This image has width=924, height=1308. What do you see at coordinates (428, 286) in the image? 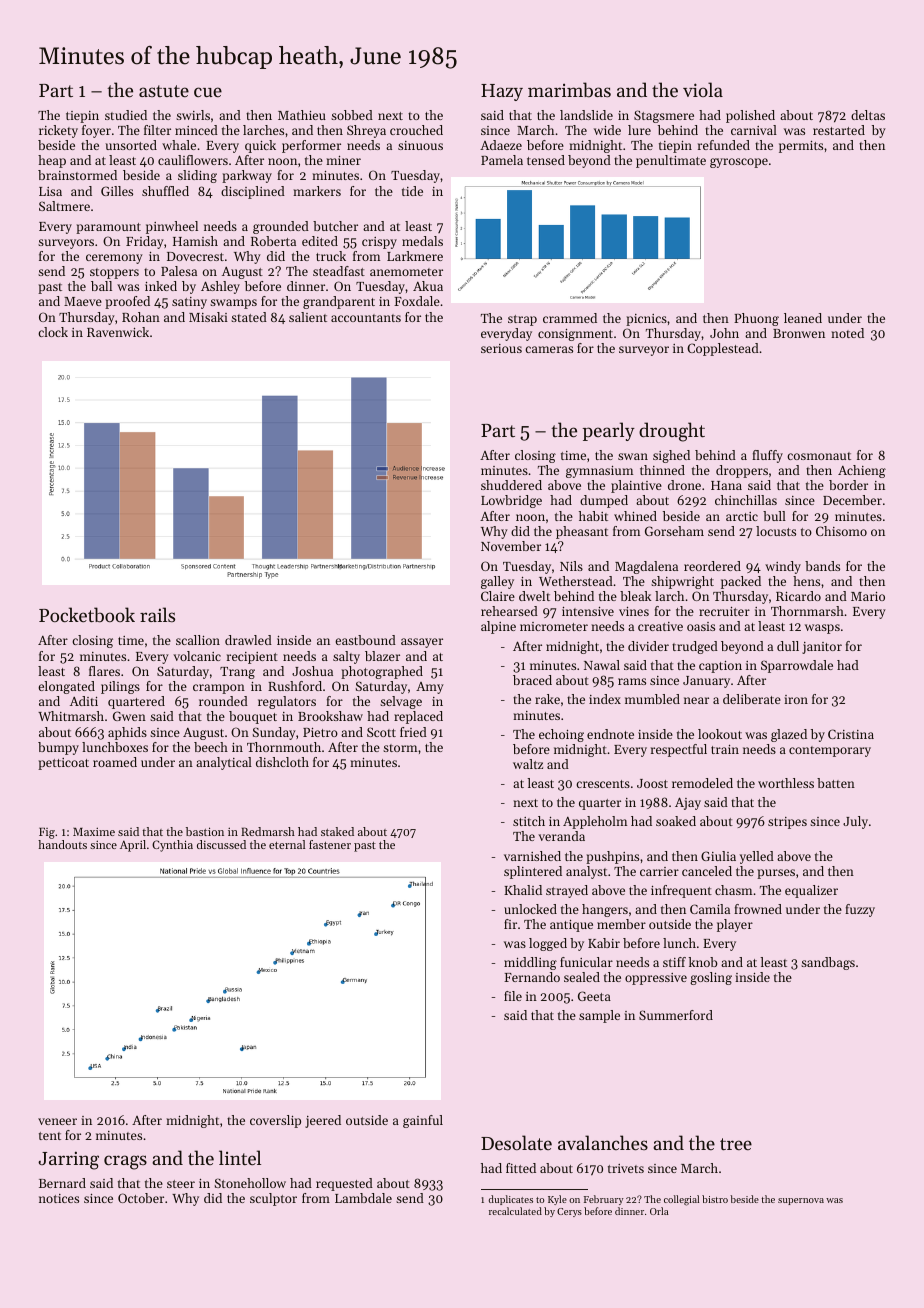
I see `Akua` at bounding box center [428, 286].
